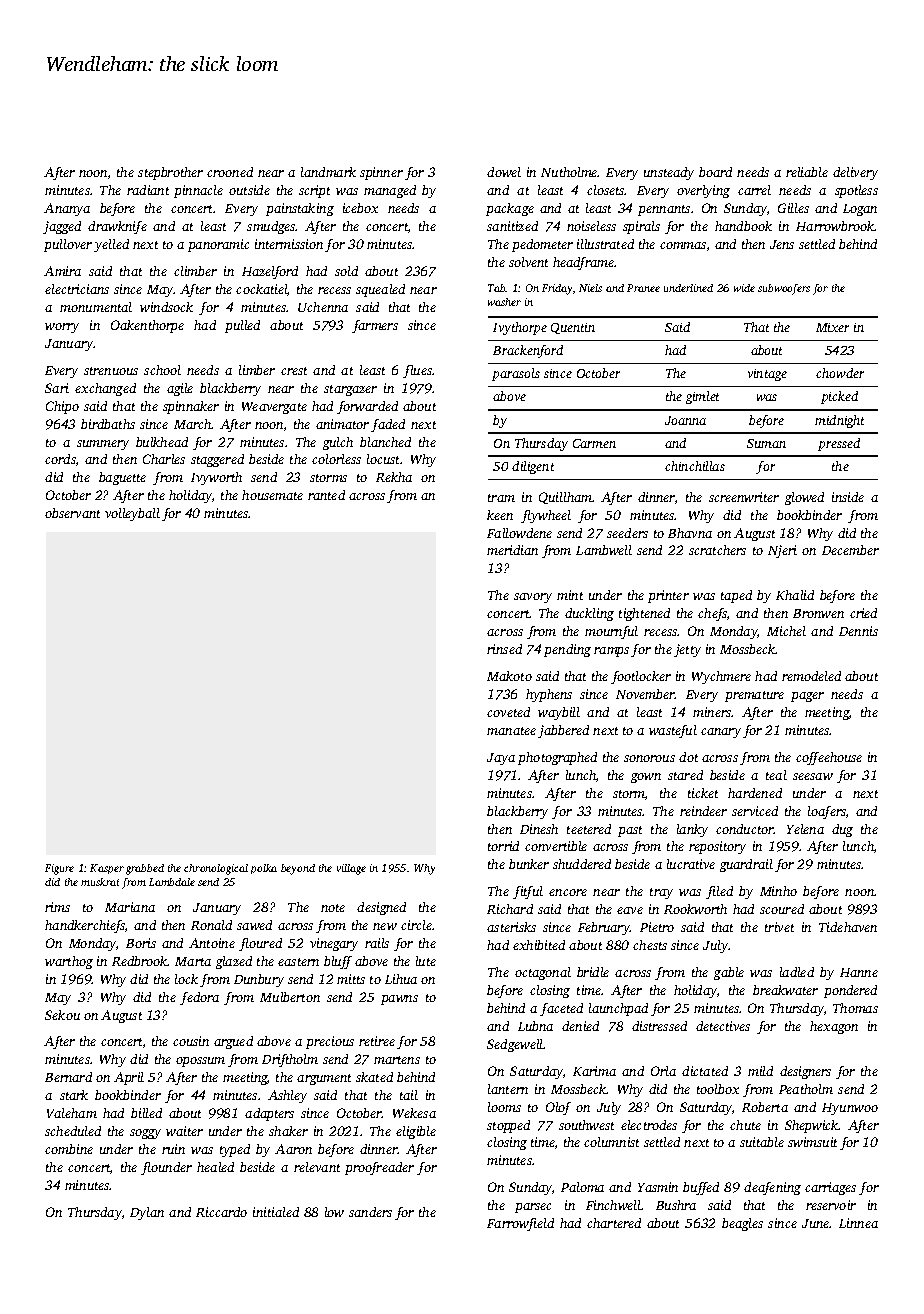  Describe the element at coordinates (754, 190) in the screenshot. I see `carrel` at that location.
